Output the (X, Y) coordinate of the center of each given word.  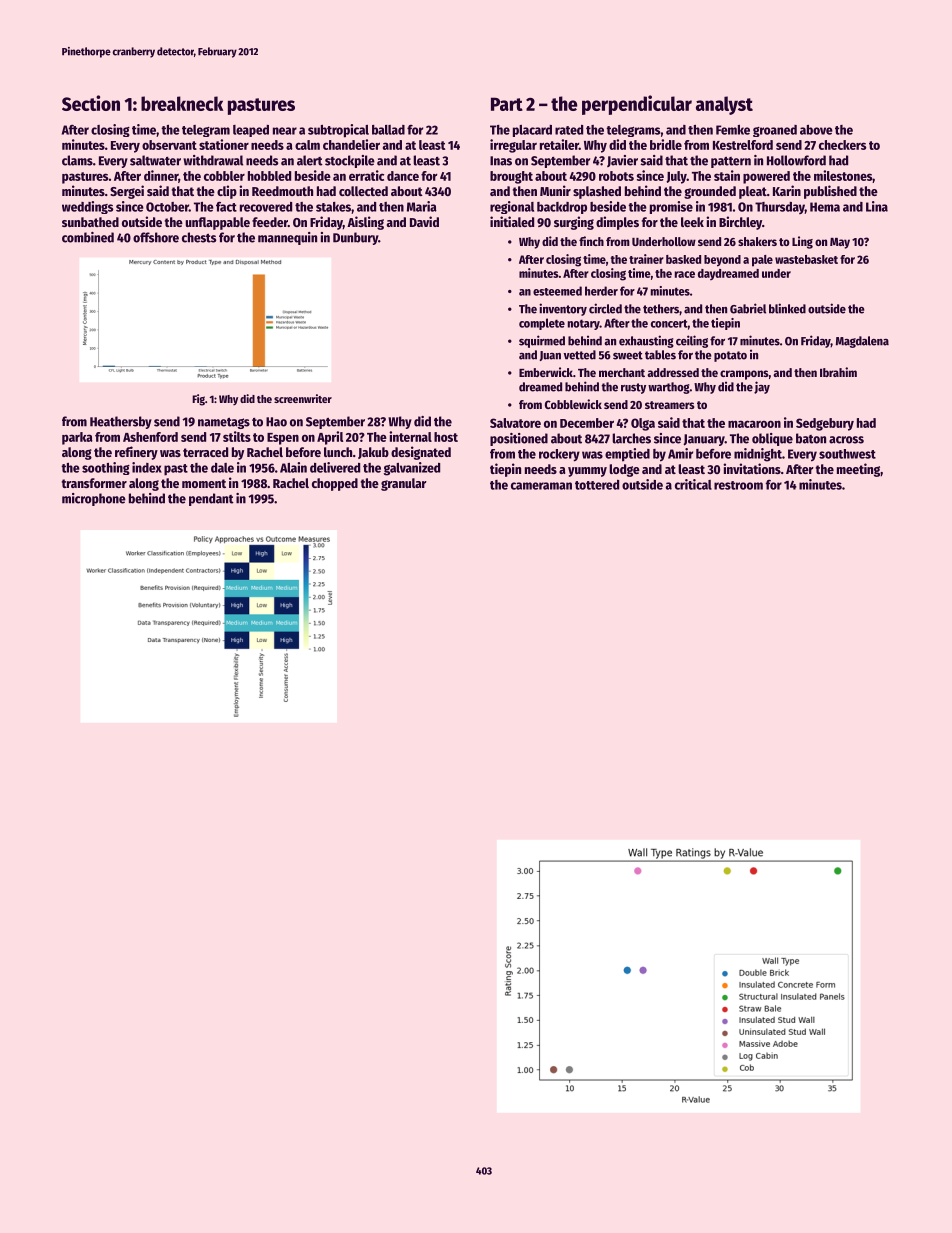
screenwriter (303, 398)
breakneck (182, 103)
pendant (211, 499)
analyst (724, 105)
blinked (787, 308)
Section (91, 103)
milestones (843, 175)
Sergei (127, 192)
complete (542, 324)
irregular (513, 146)
